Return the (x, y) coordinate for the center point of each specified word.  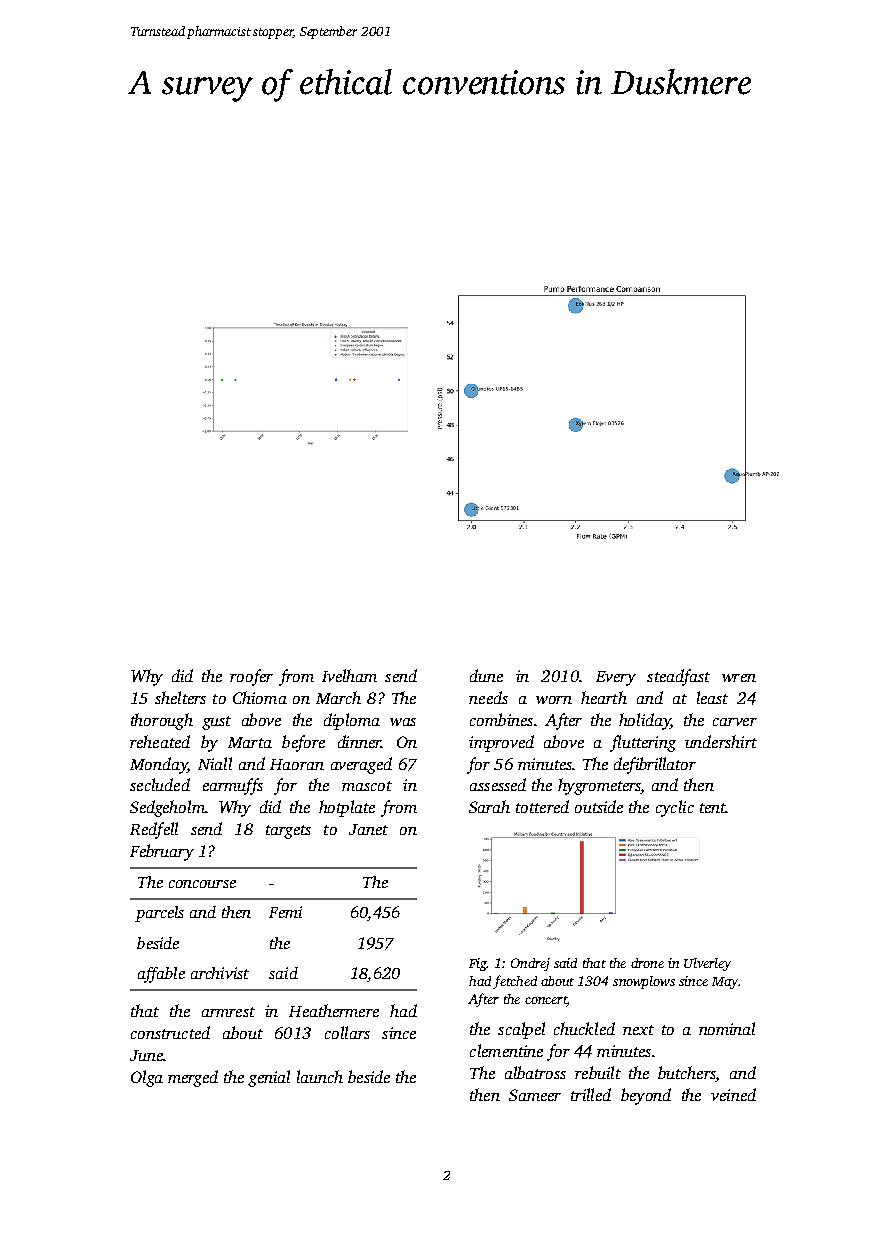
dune (486, 675)
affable (161, 975)
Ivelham (349, 675)
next (638, 1030)
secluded (160, 784)
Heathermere (334, 1010)
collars (347, 1032)
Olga (147, 1078)
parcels (159, 914)
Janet (368, 829)
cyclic (675, 808)
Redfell (154, 830)
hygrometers (600, 786)
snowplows (644, 982)
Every (616, 678)
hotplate (347, 808)
